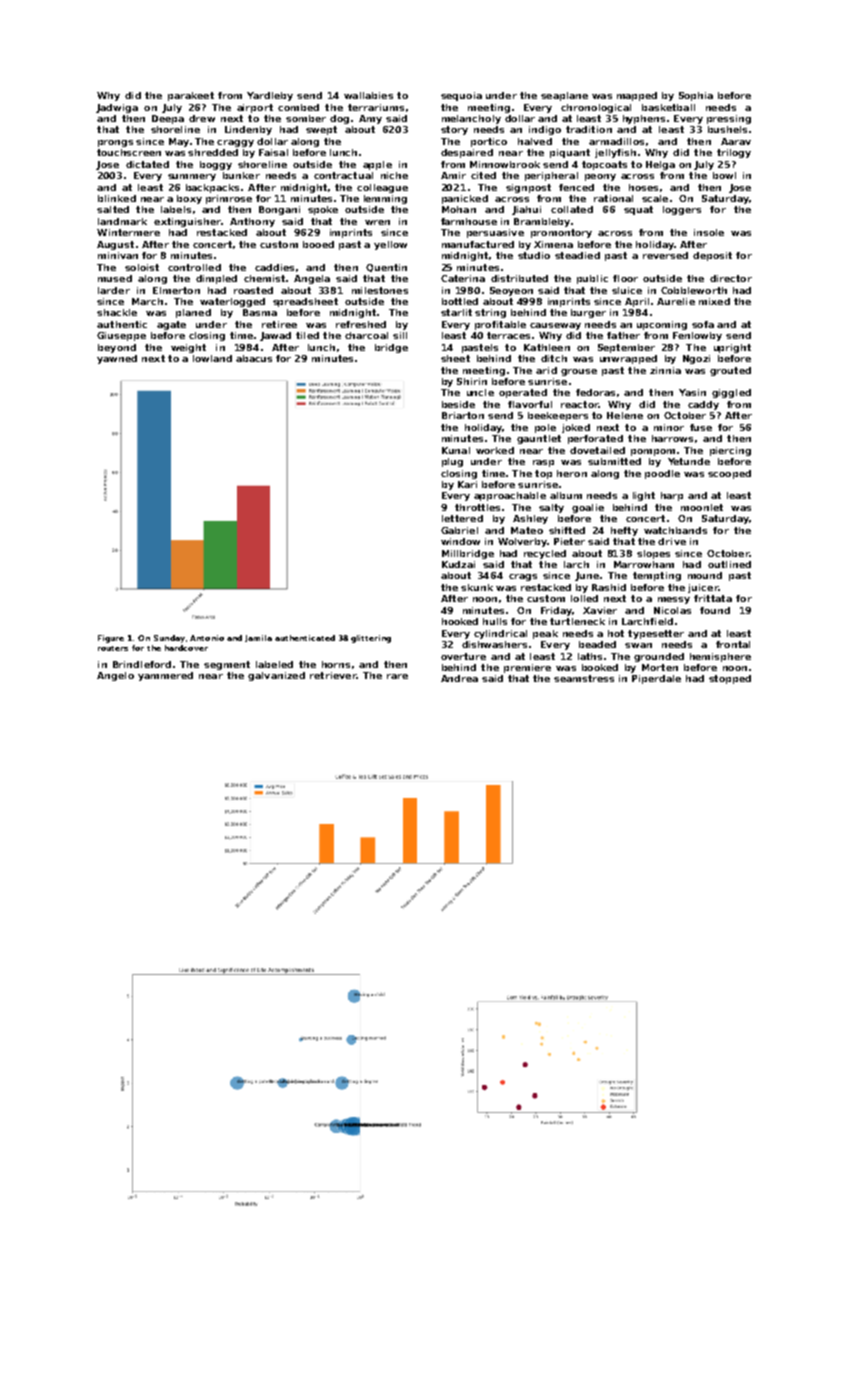  I want to click on Xavier, so click(600, 610).
